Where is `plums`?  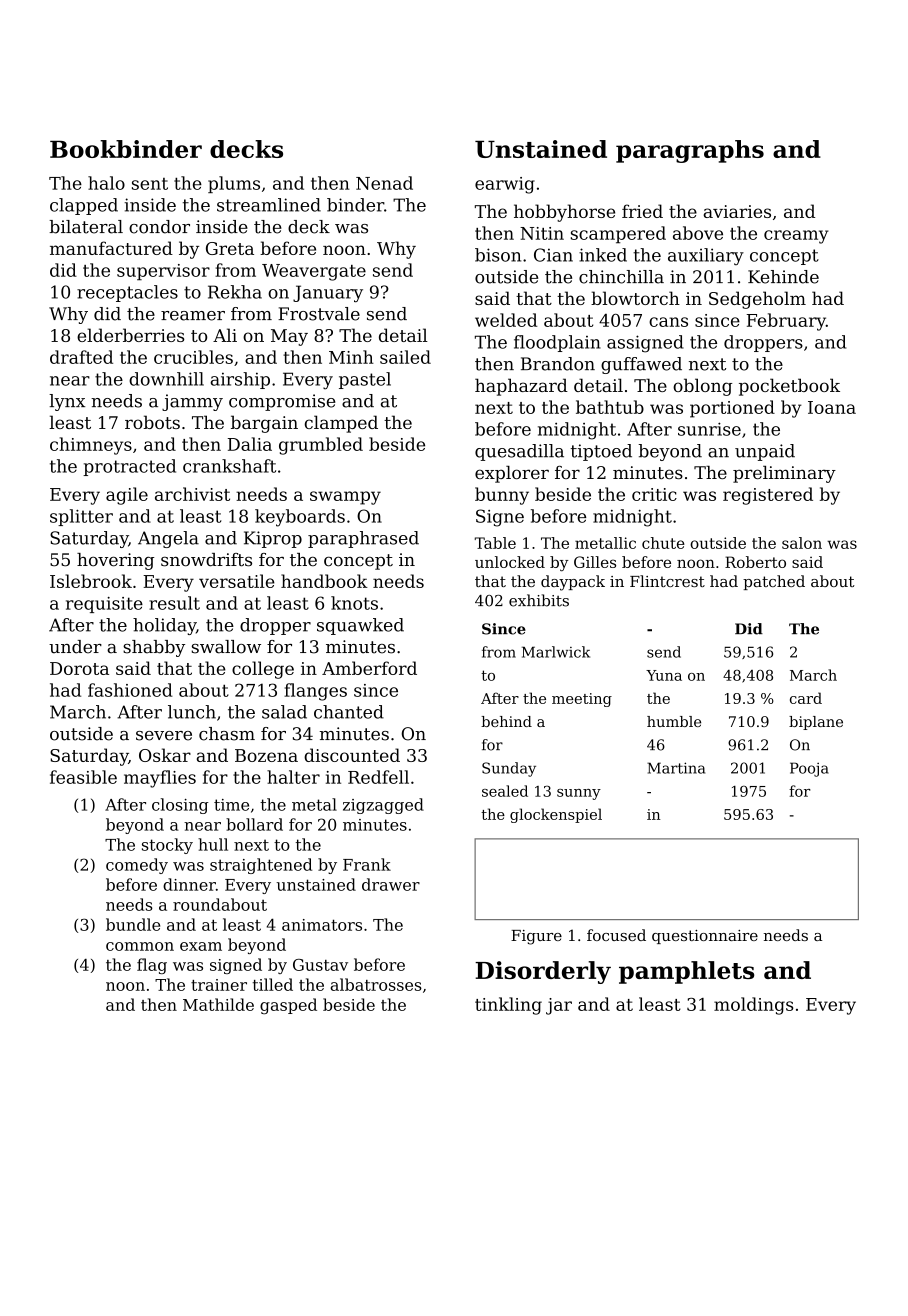 plums is located at coordinates (234, 184).
